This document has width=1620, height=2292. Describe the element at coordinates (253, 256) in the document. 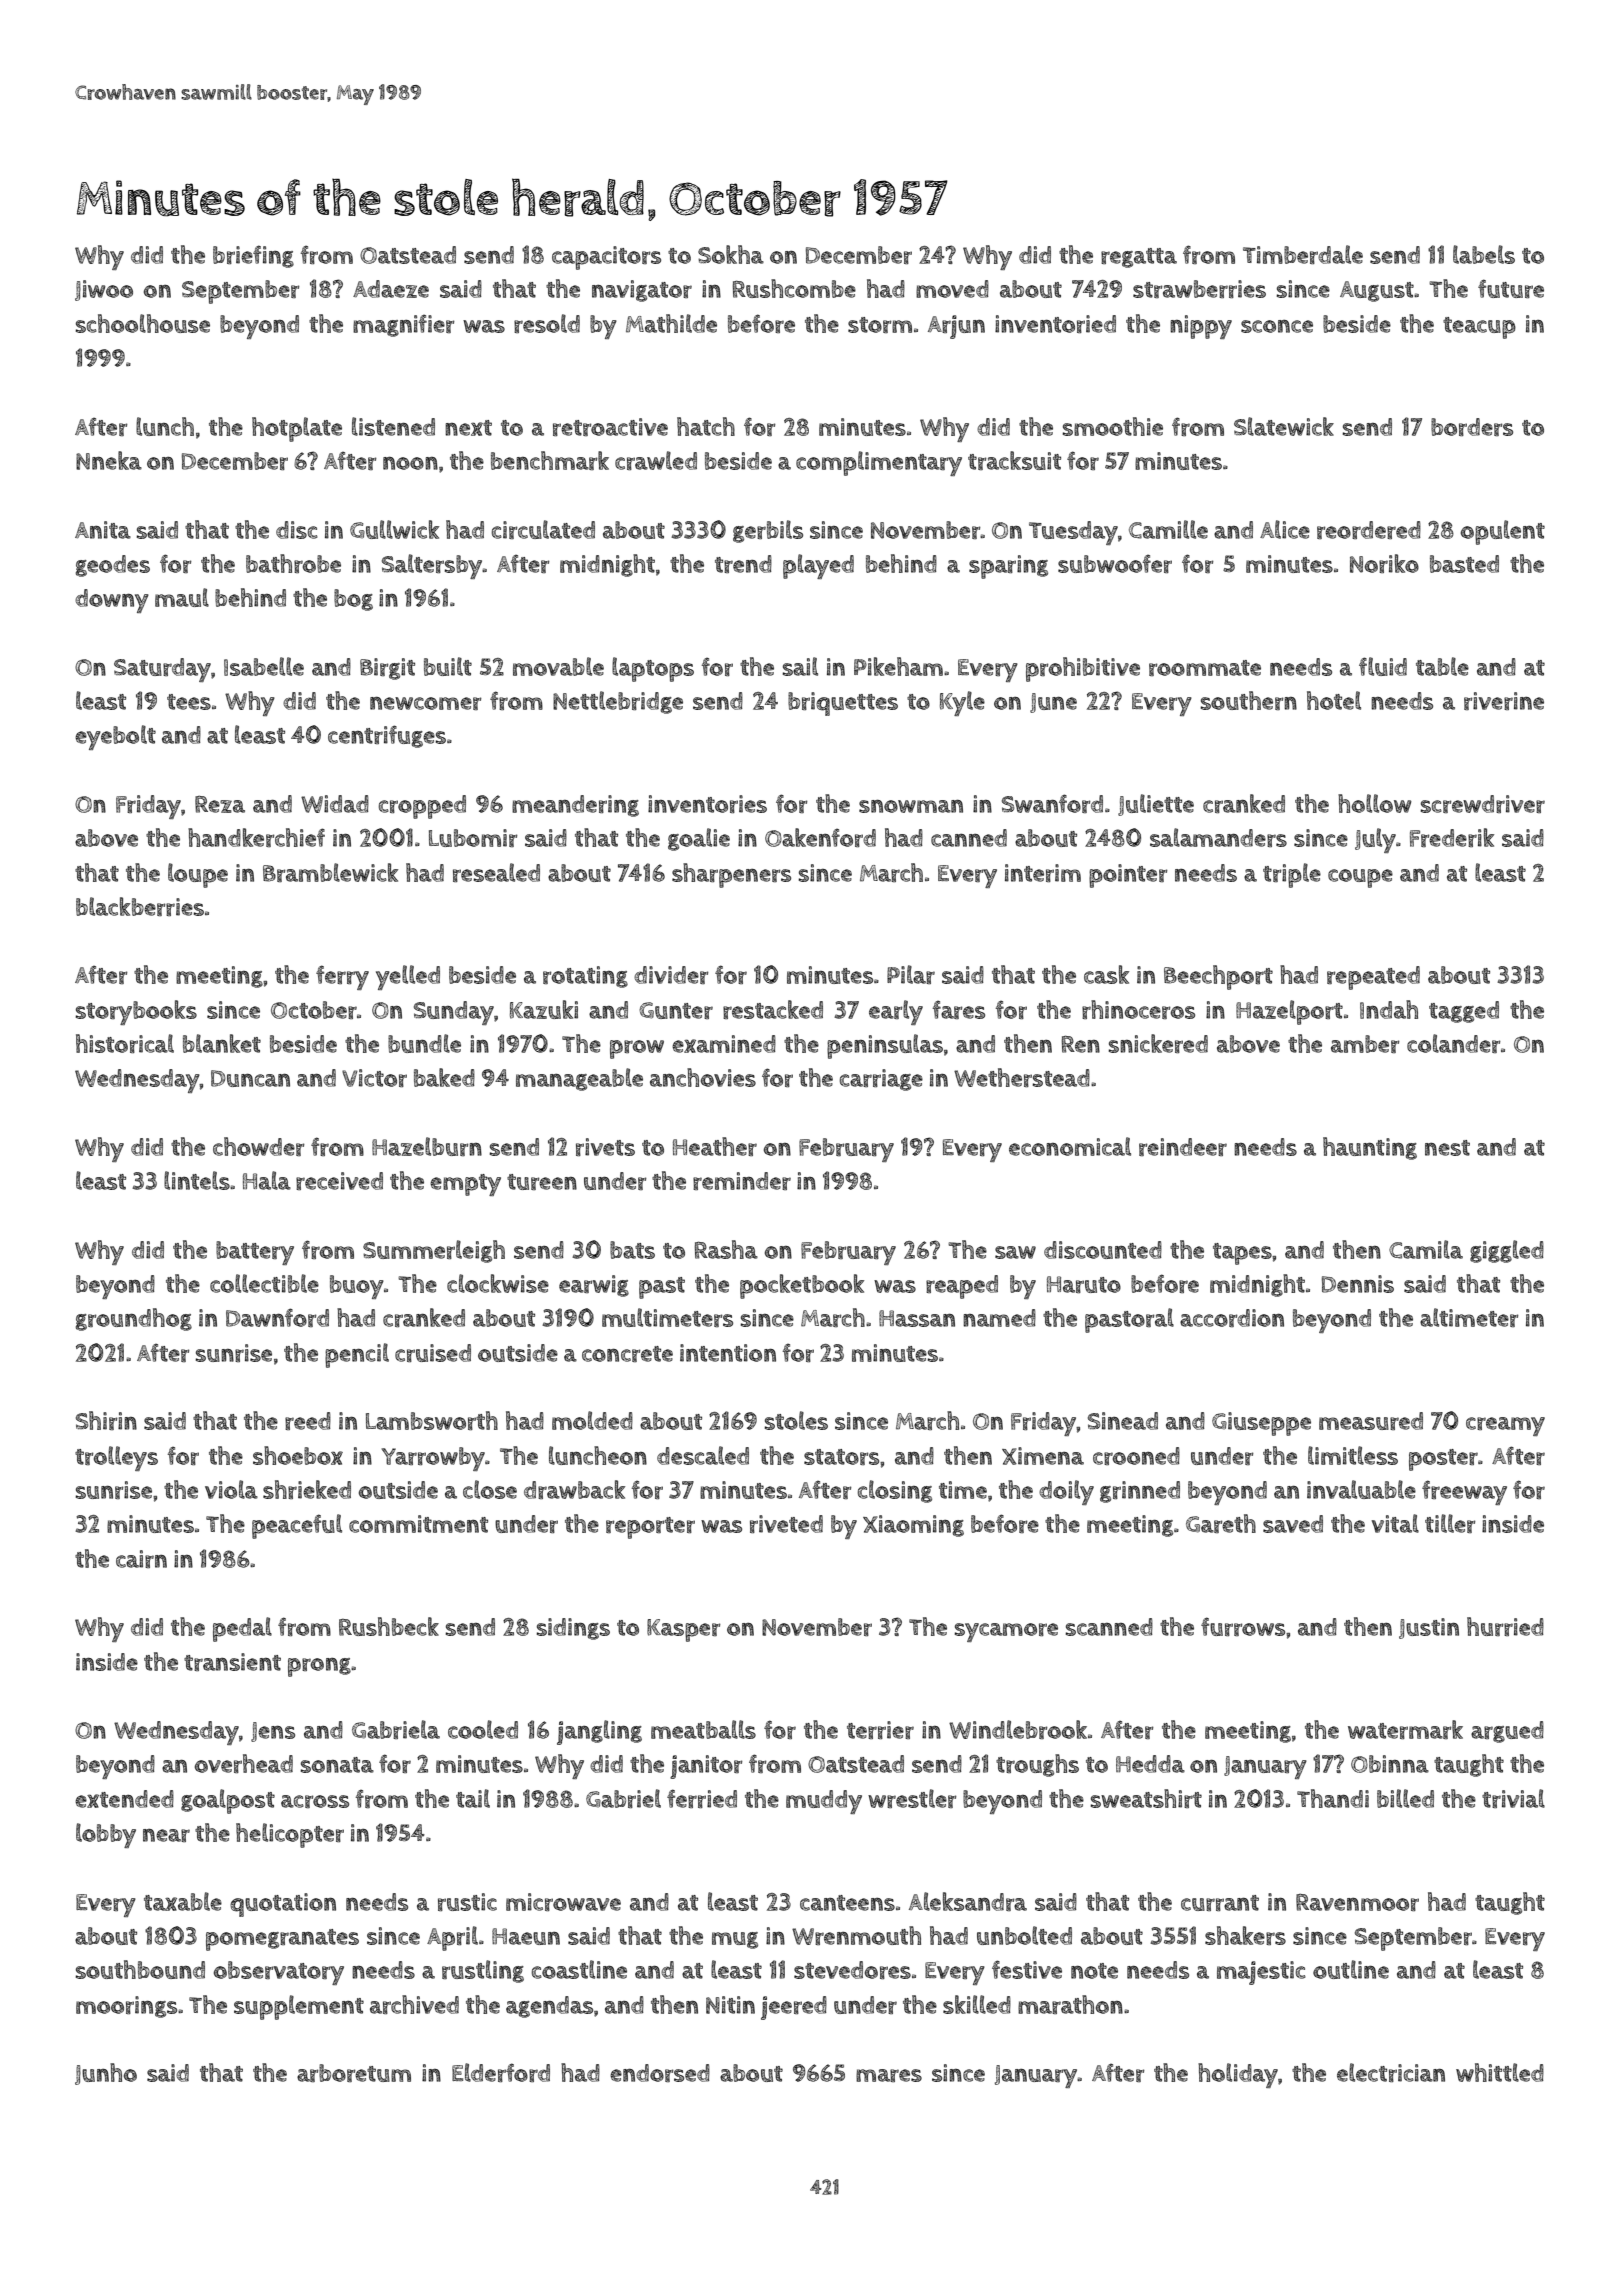

I see `briefing` at that location.
